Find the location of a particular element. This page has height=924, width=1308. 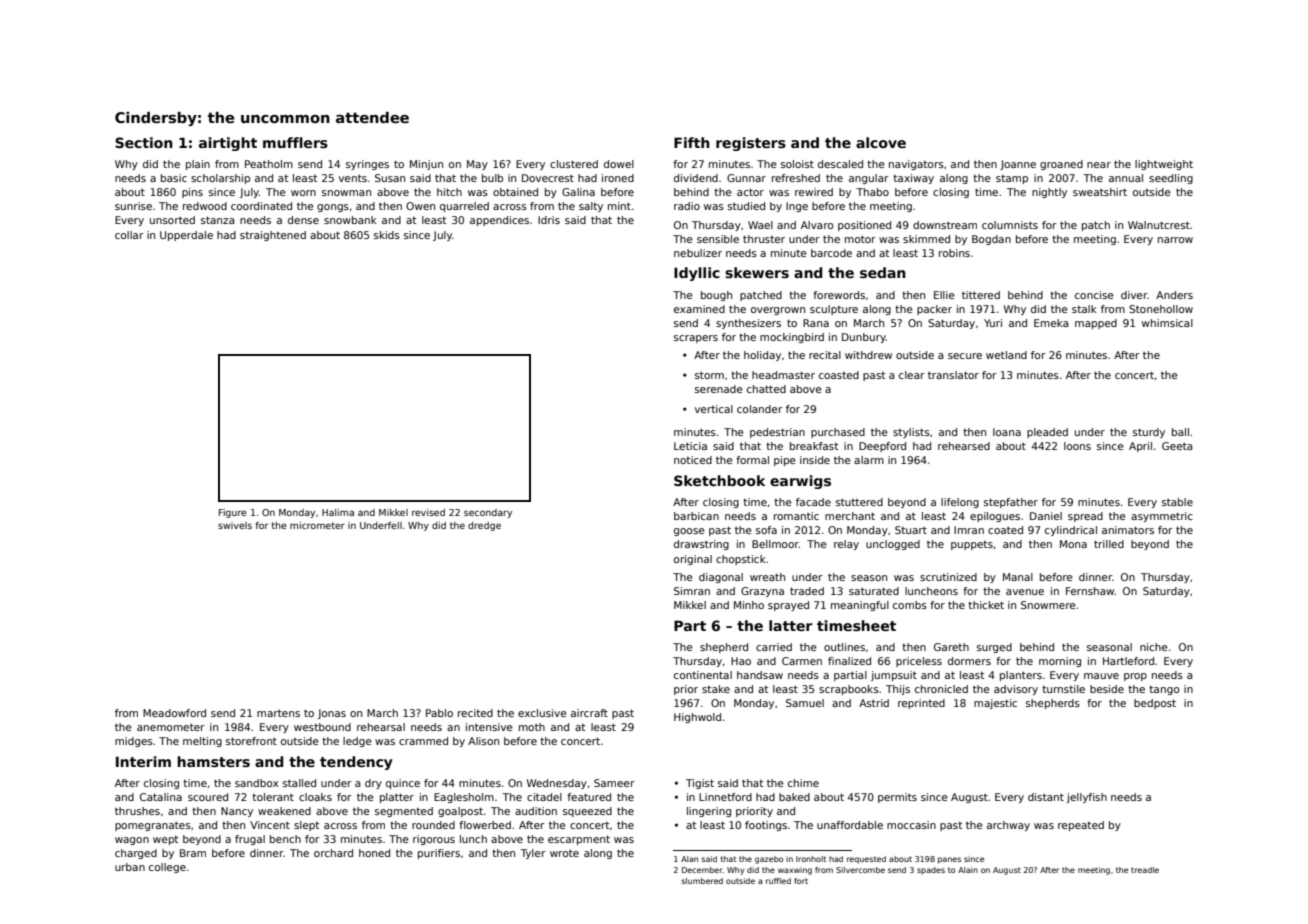

swivels is located at coordinates (235, 525).
